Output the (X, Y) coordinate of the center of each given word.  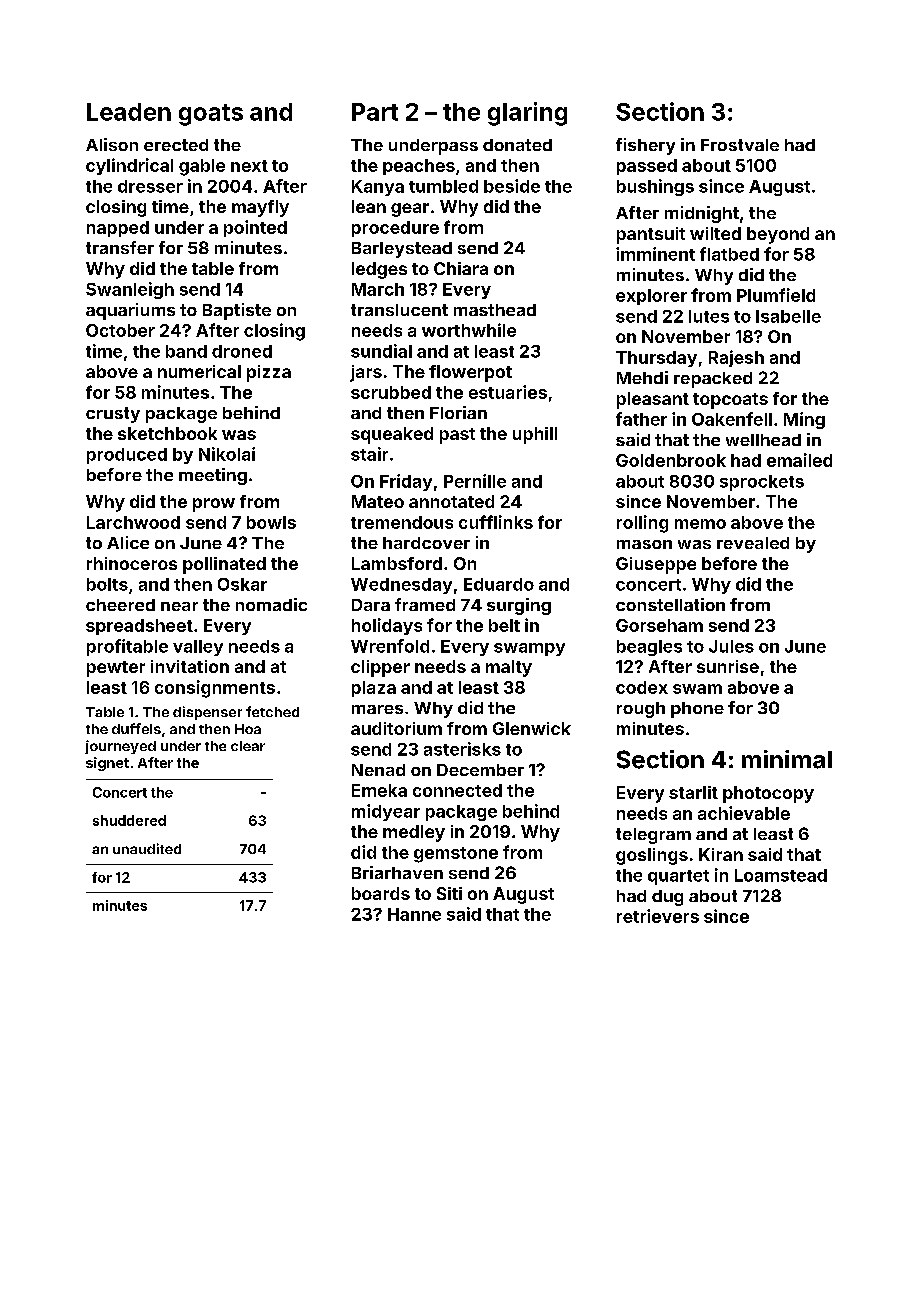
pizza (269, 373)
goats (211, 115)
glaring (527, 114)
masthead (495, 310)
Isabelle (788, 316)
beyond (778, 235)
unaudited (147, 848)
